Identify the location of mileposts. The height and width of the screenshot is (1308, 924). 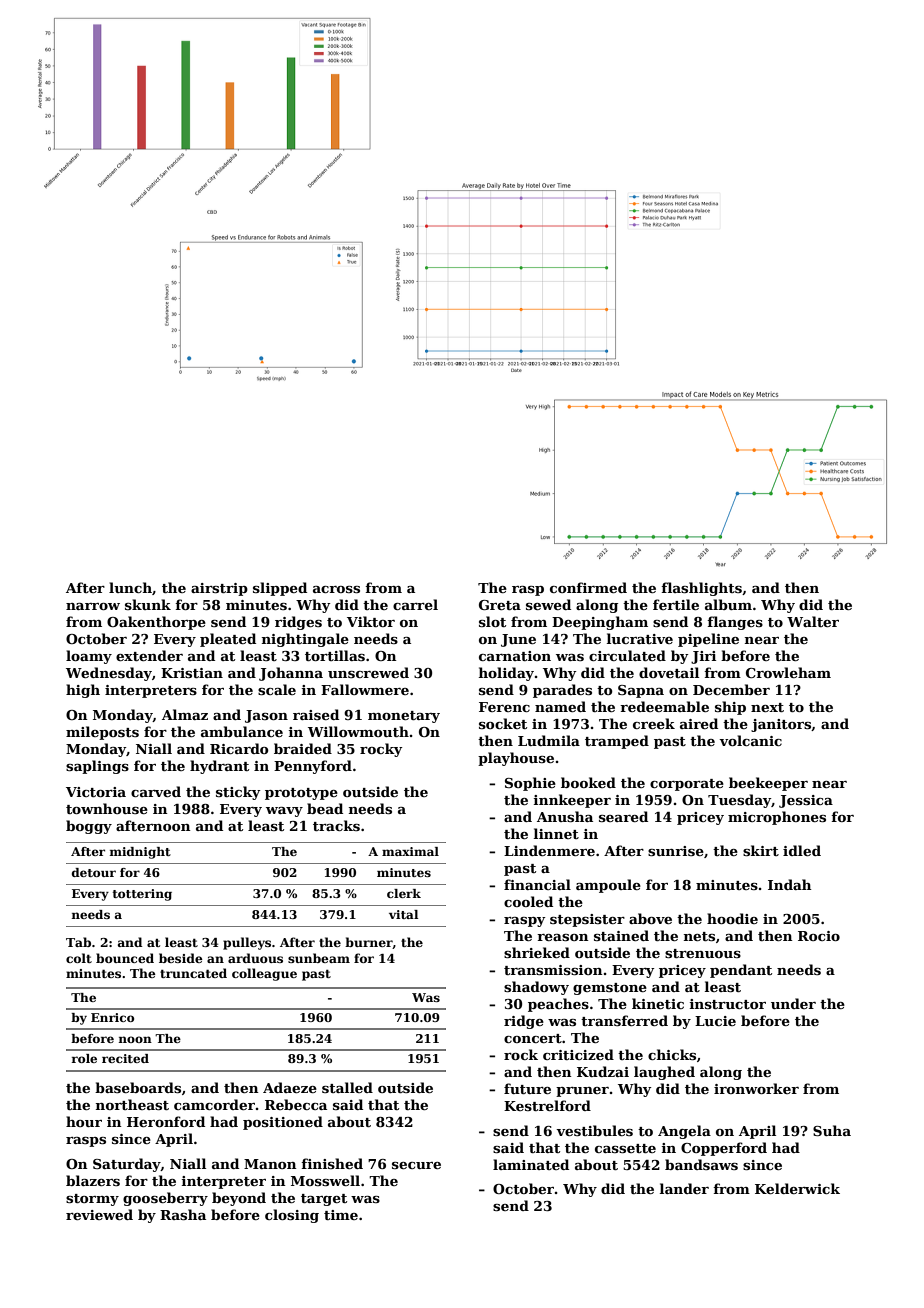
(102, 733).
